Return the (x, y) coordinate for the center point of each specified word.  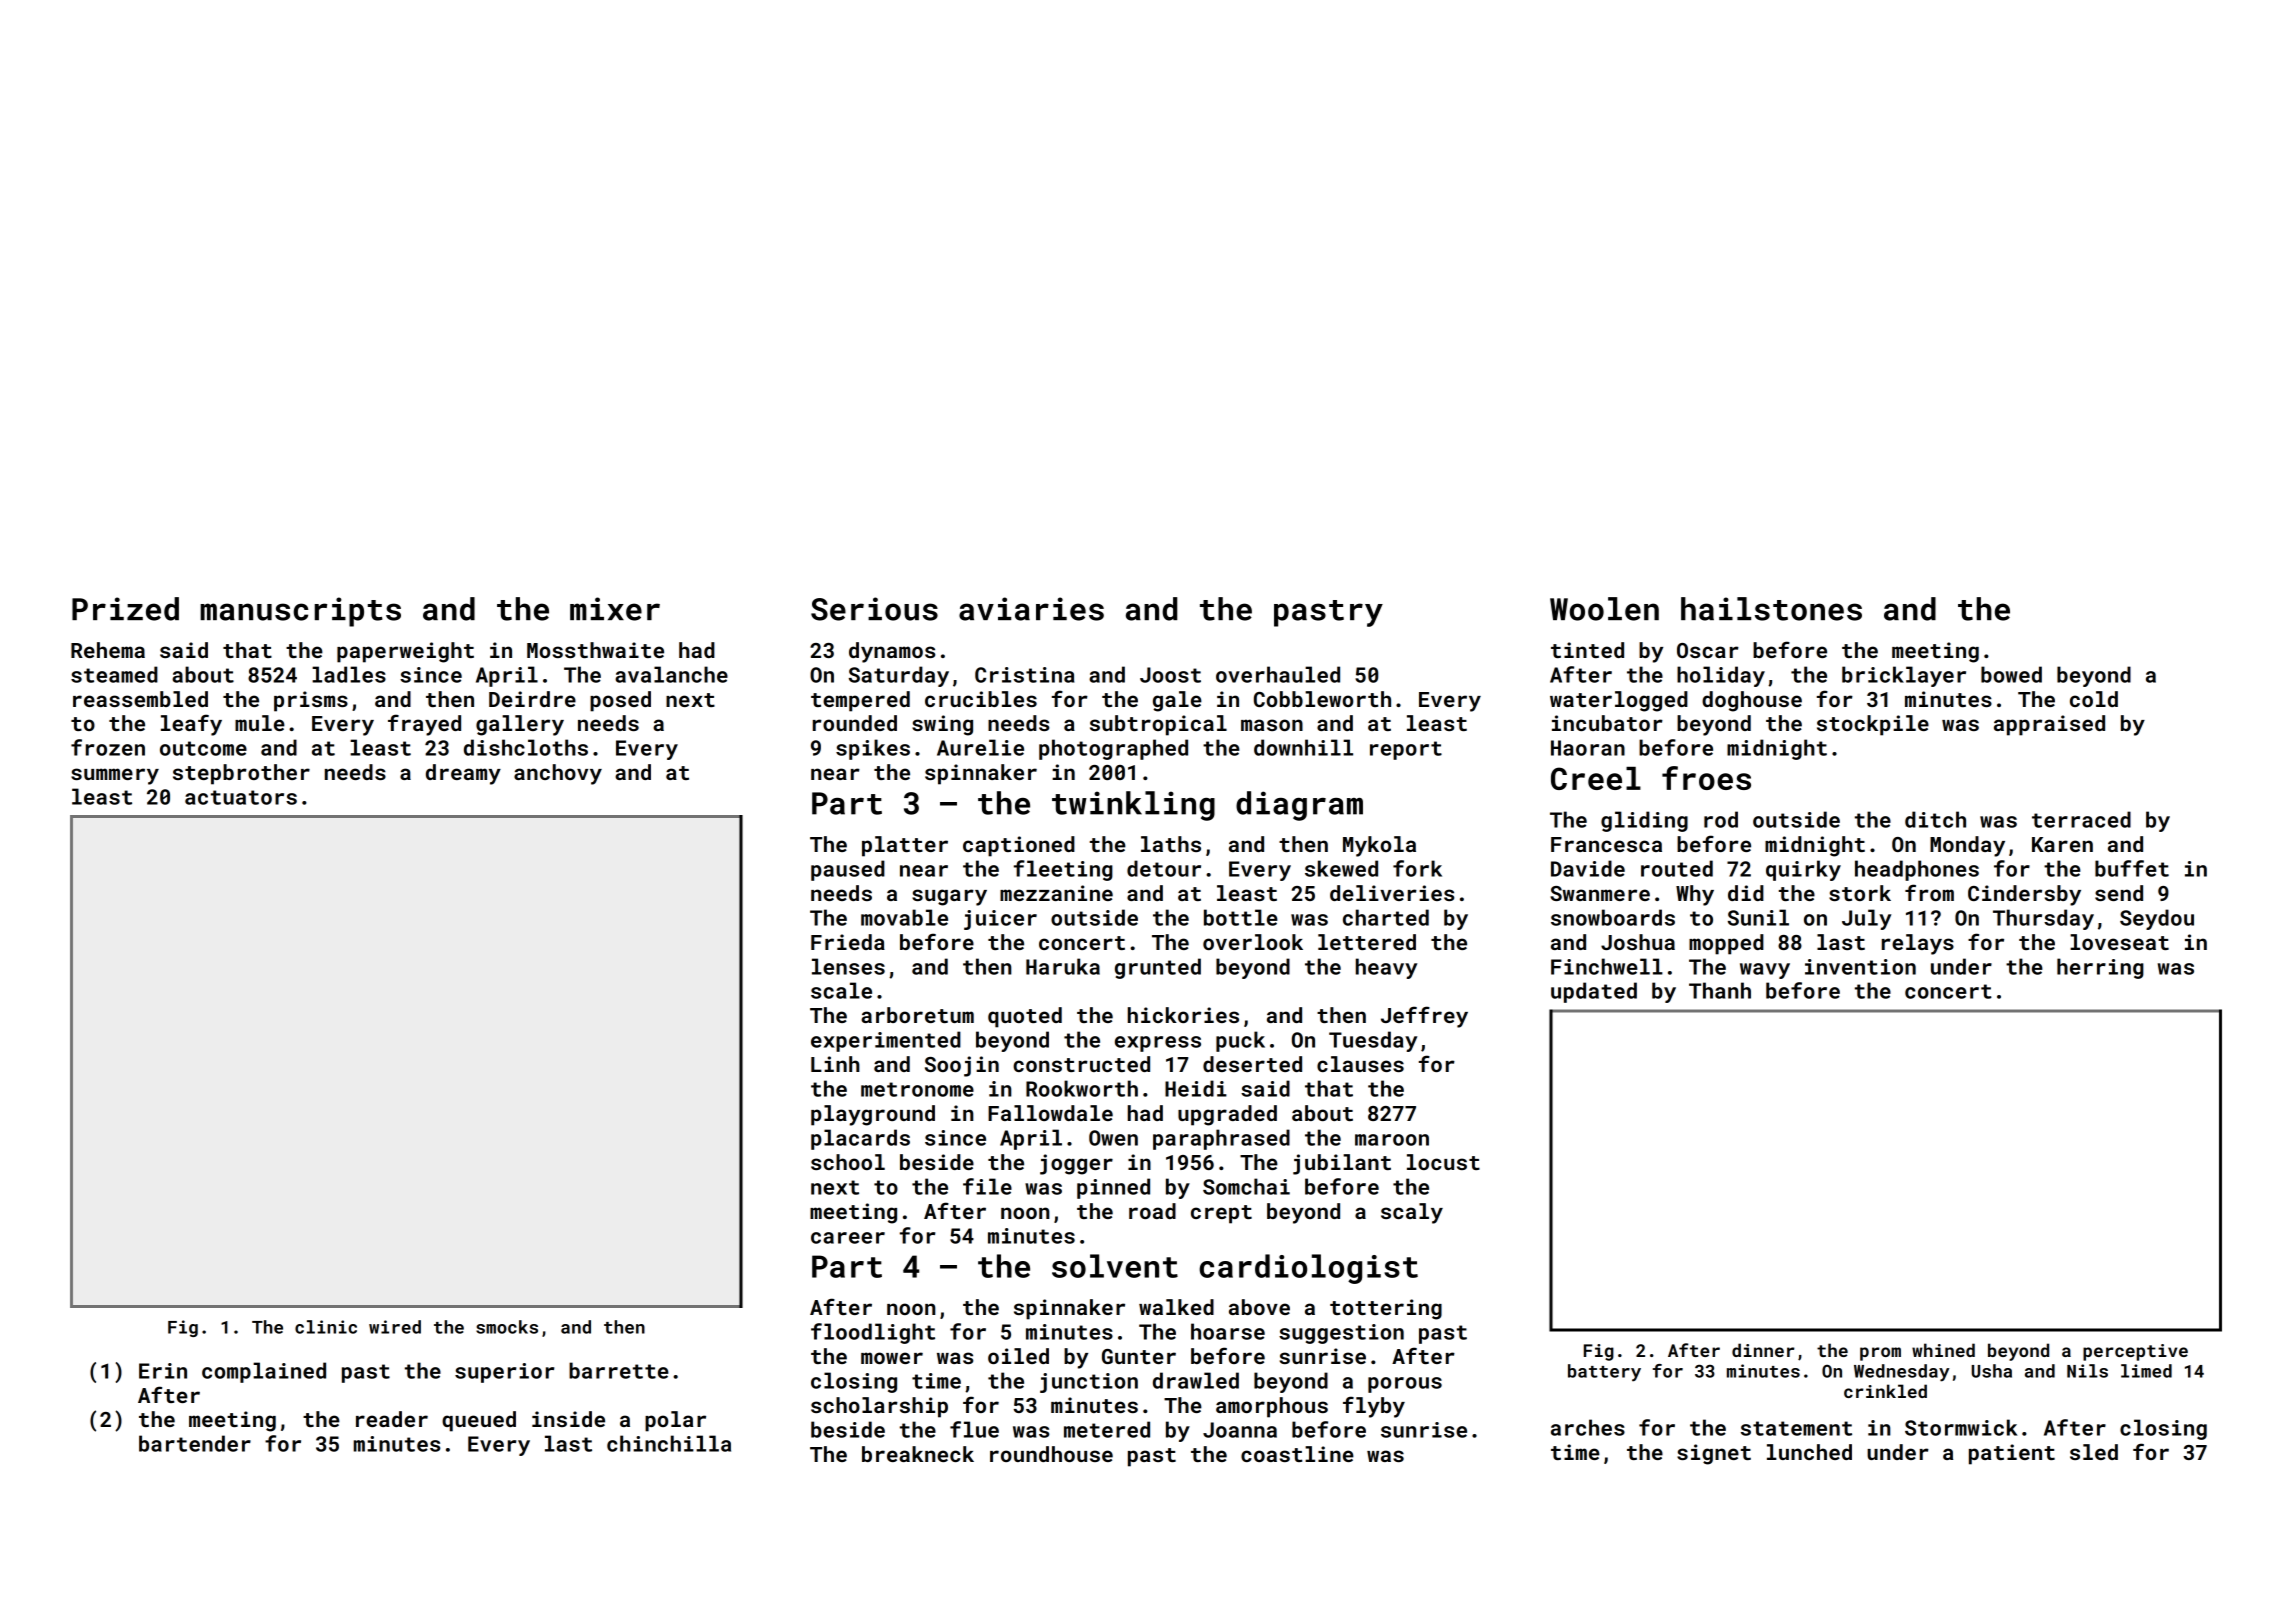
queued (479, 1421)
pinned (1113, 1188)
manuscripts (300, 612)
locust (1443, 1162)
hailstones (1771, 609)
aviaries (1031, 609)
